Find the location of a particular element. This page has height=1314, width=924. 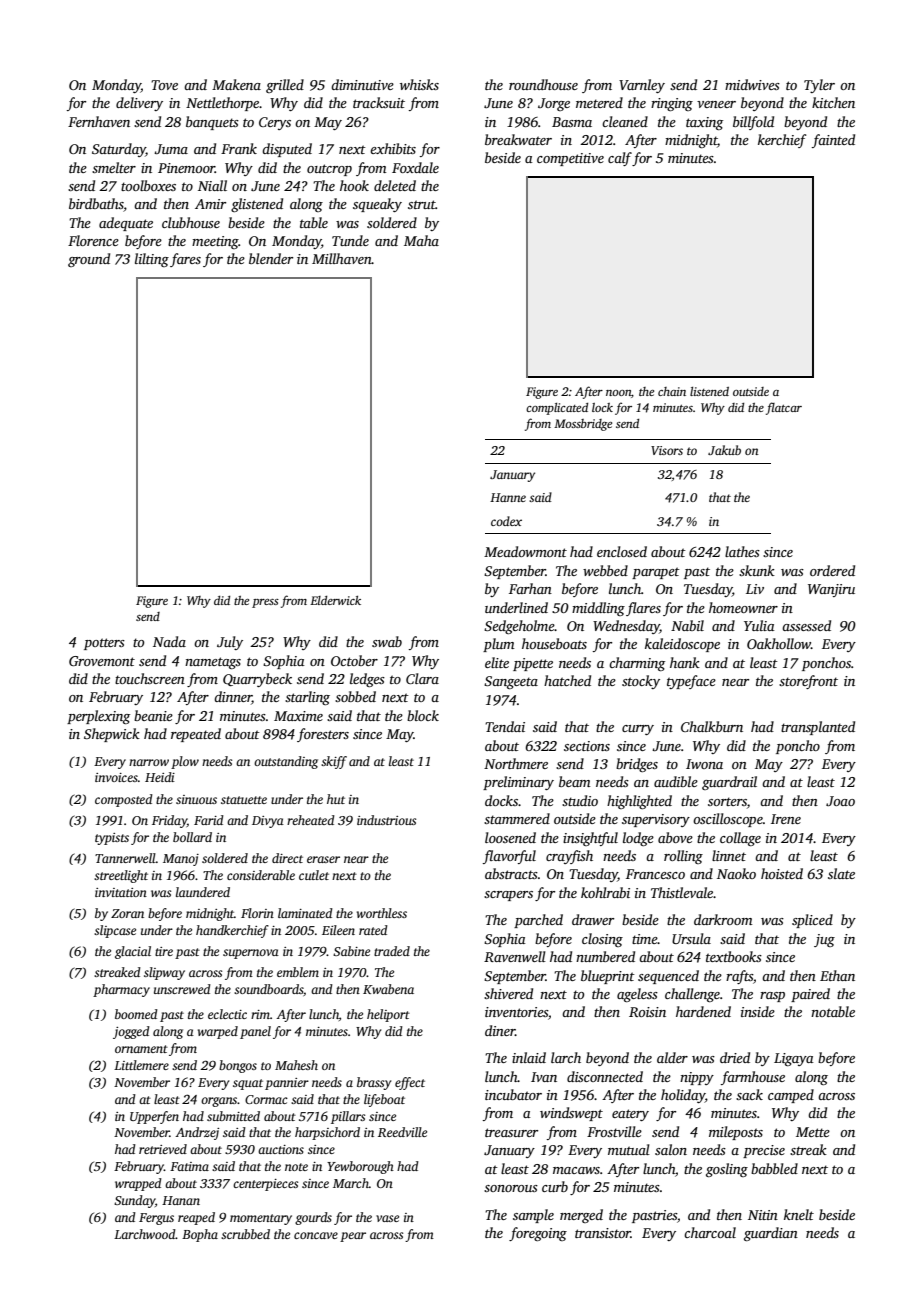

potters is located at coordinates (104, 644).
